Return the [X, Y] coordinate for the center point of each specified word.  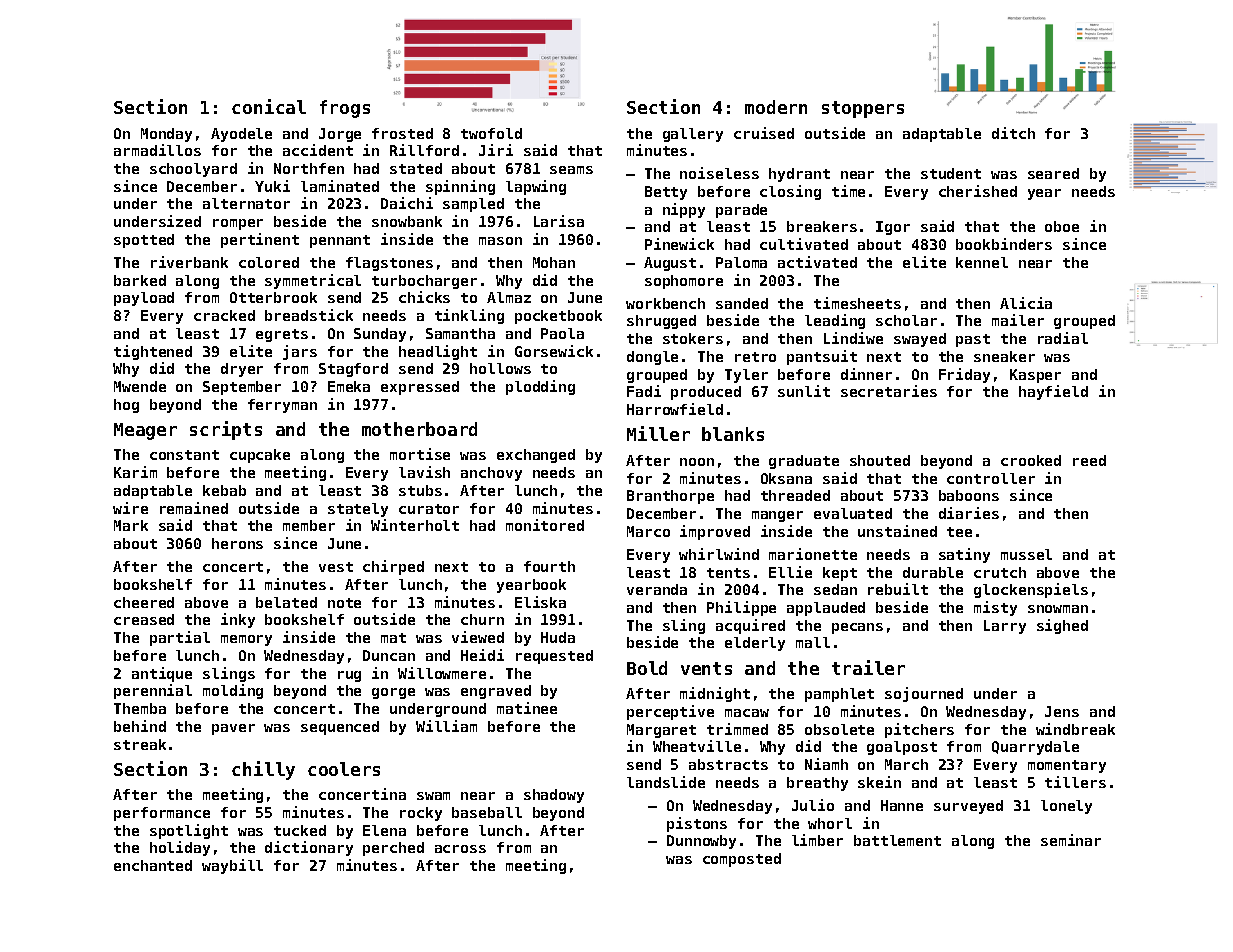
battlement [897, 840]
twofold [491, 133]
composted [742, 860]
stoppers [863, 109]
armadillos [157, 150]
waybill [232, 866]
